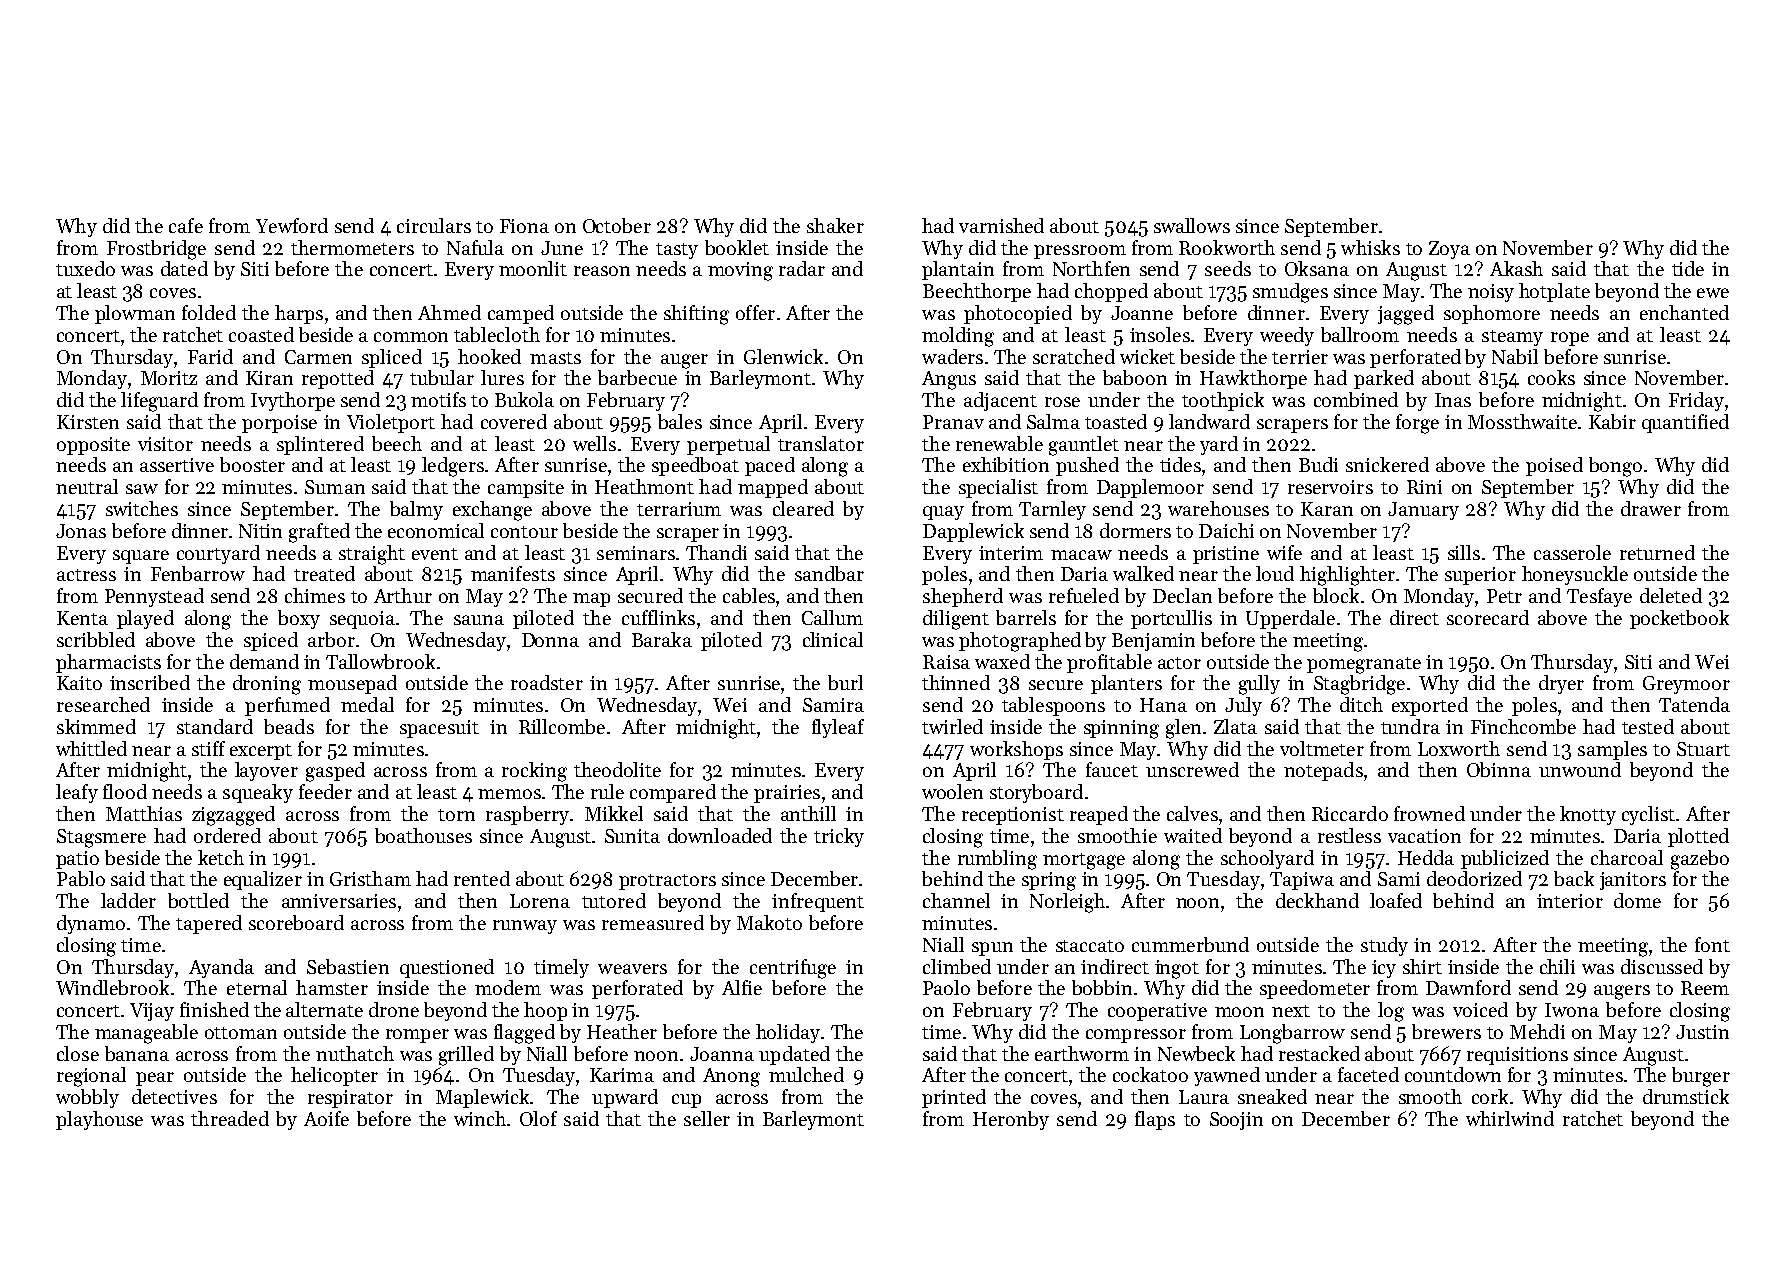  What do you see at coordinates (707, 1118) in the screenshot?
I see `seller` at bounding box center [707, 1118].
